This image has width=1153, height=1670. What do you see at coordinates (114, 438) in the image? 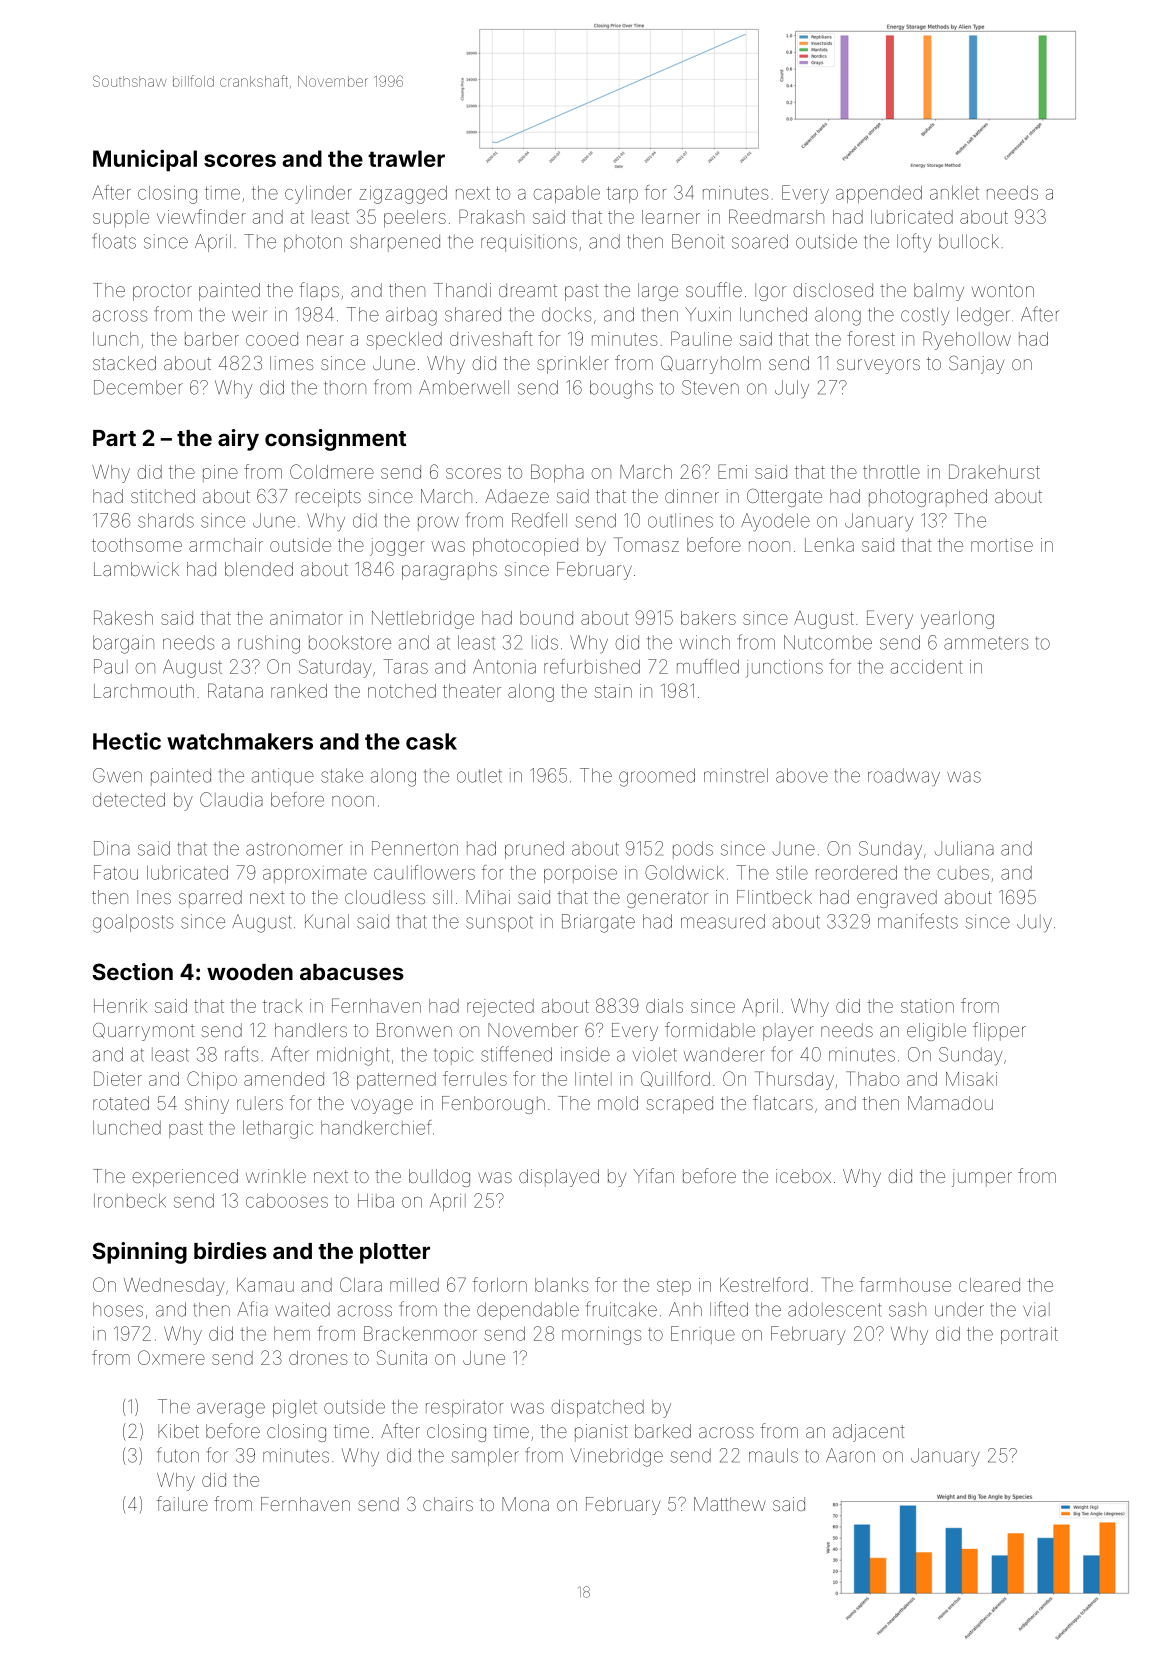
I see `Part` at bounding box center [114, 438].
